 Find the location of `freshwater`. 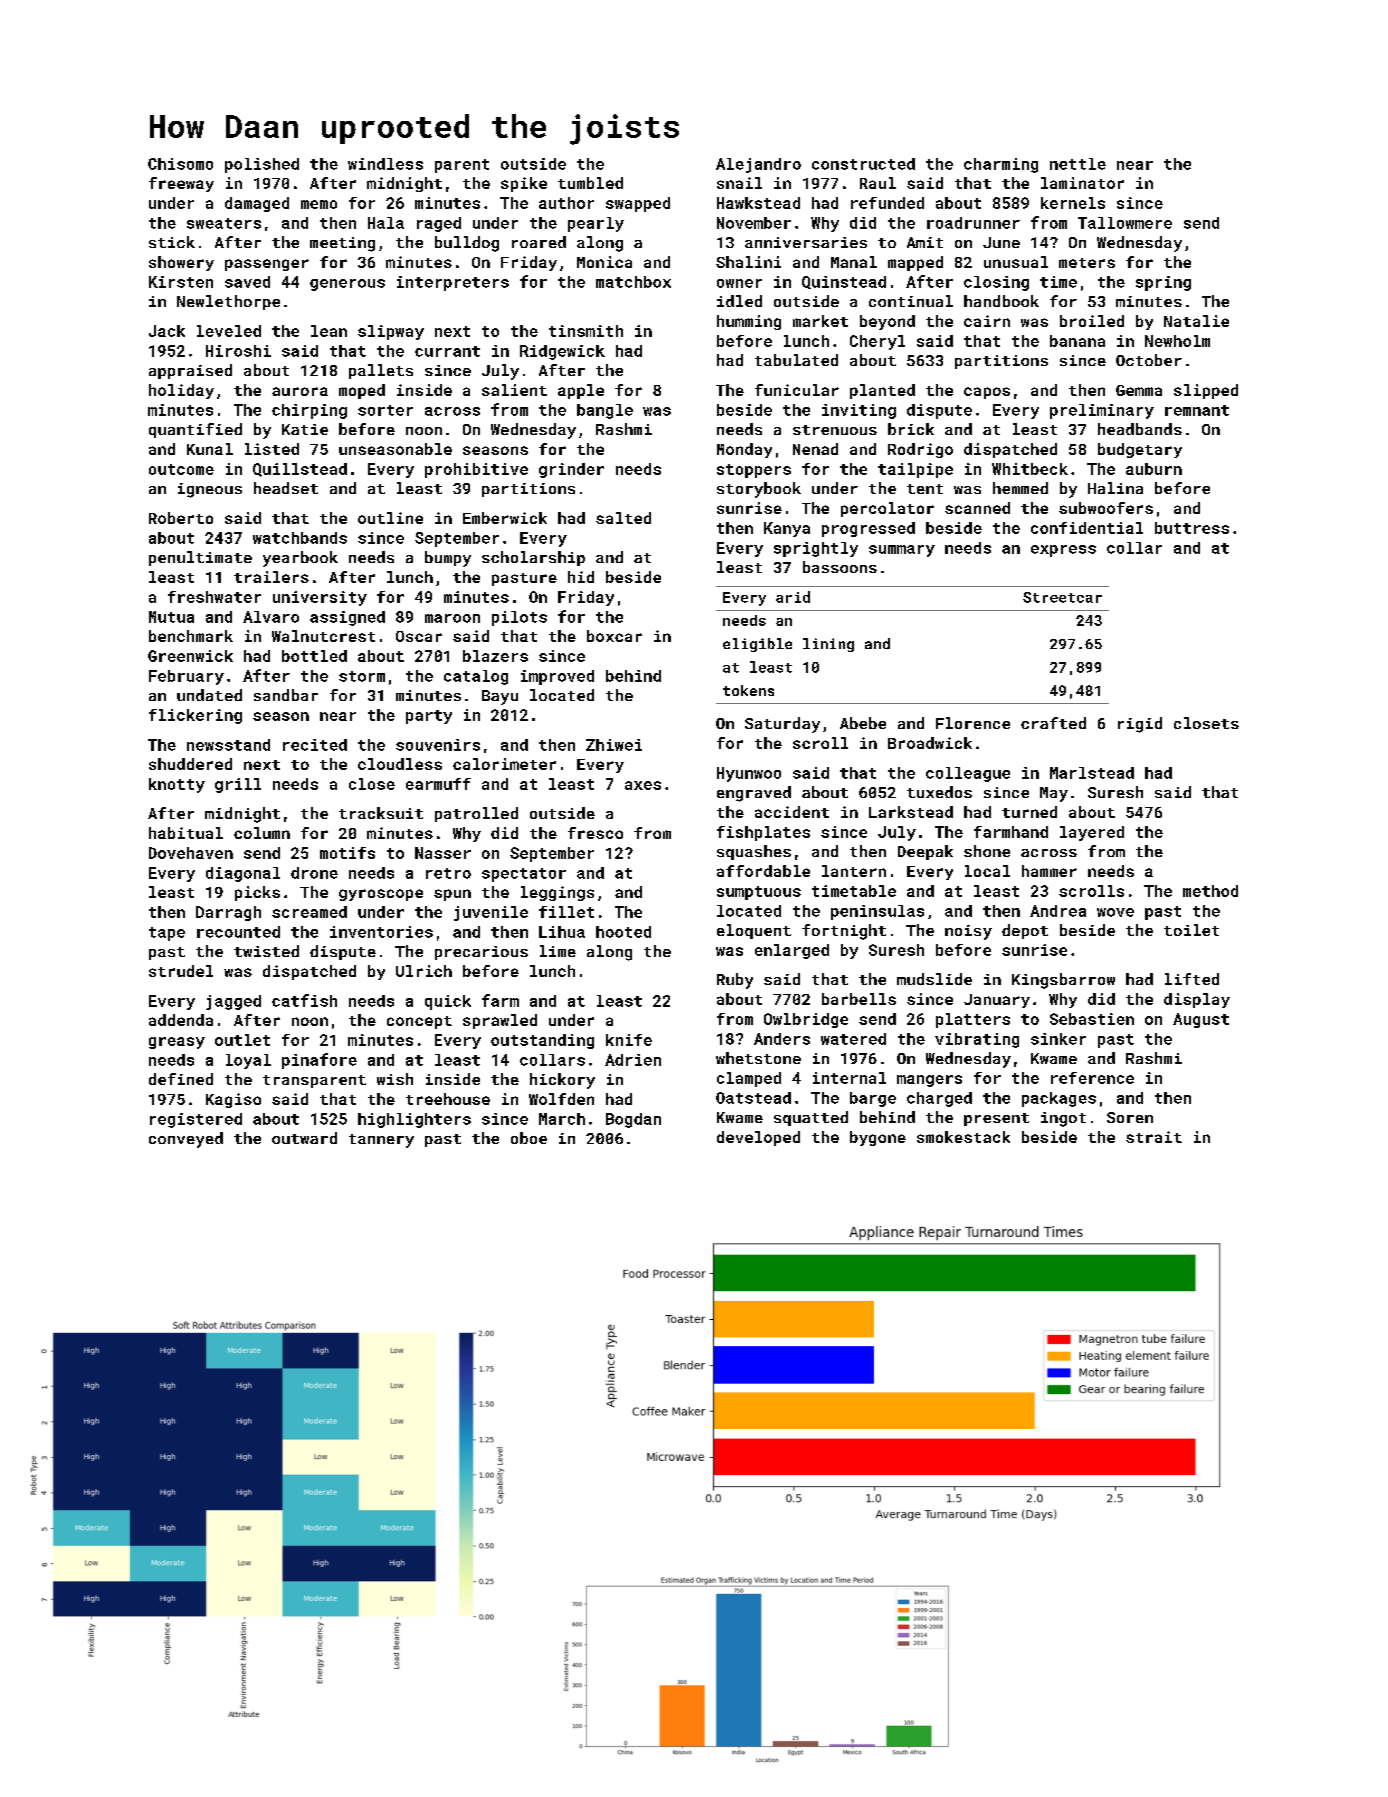

freshwater is located at coordinates (214, 597).
